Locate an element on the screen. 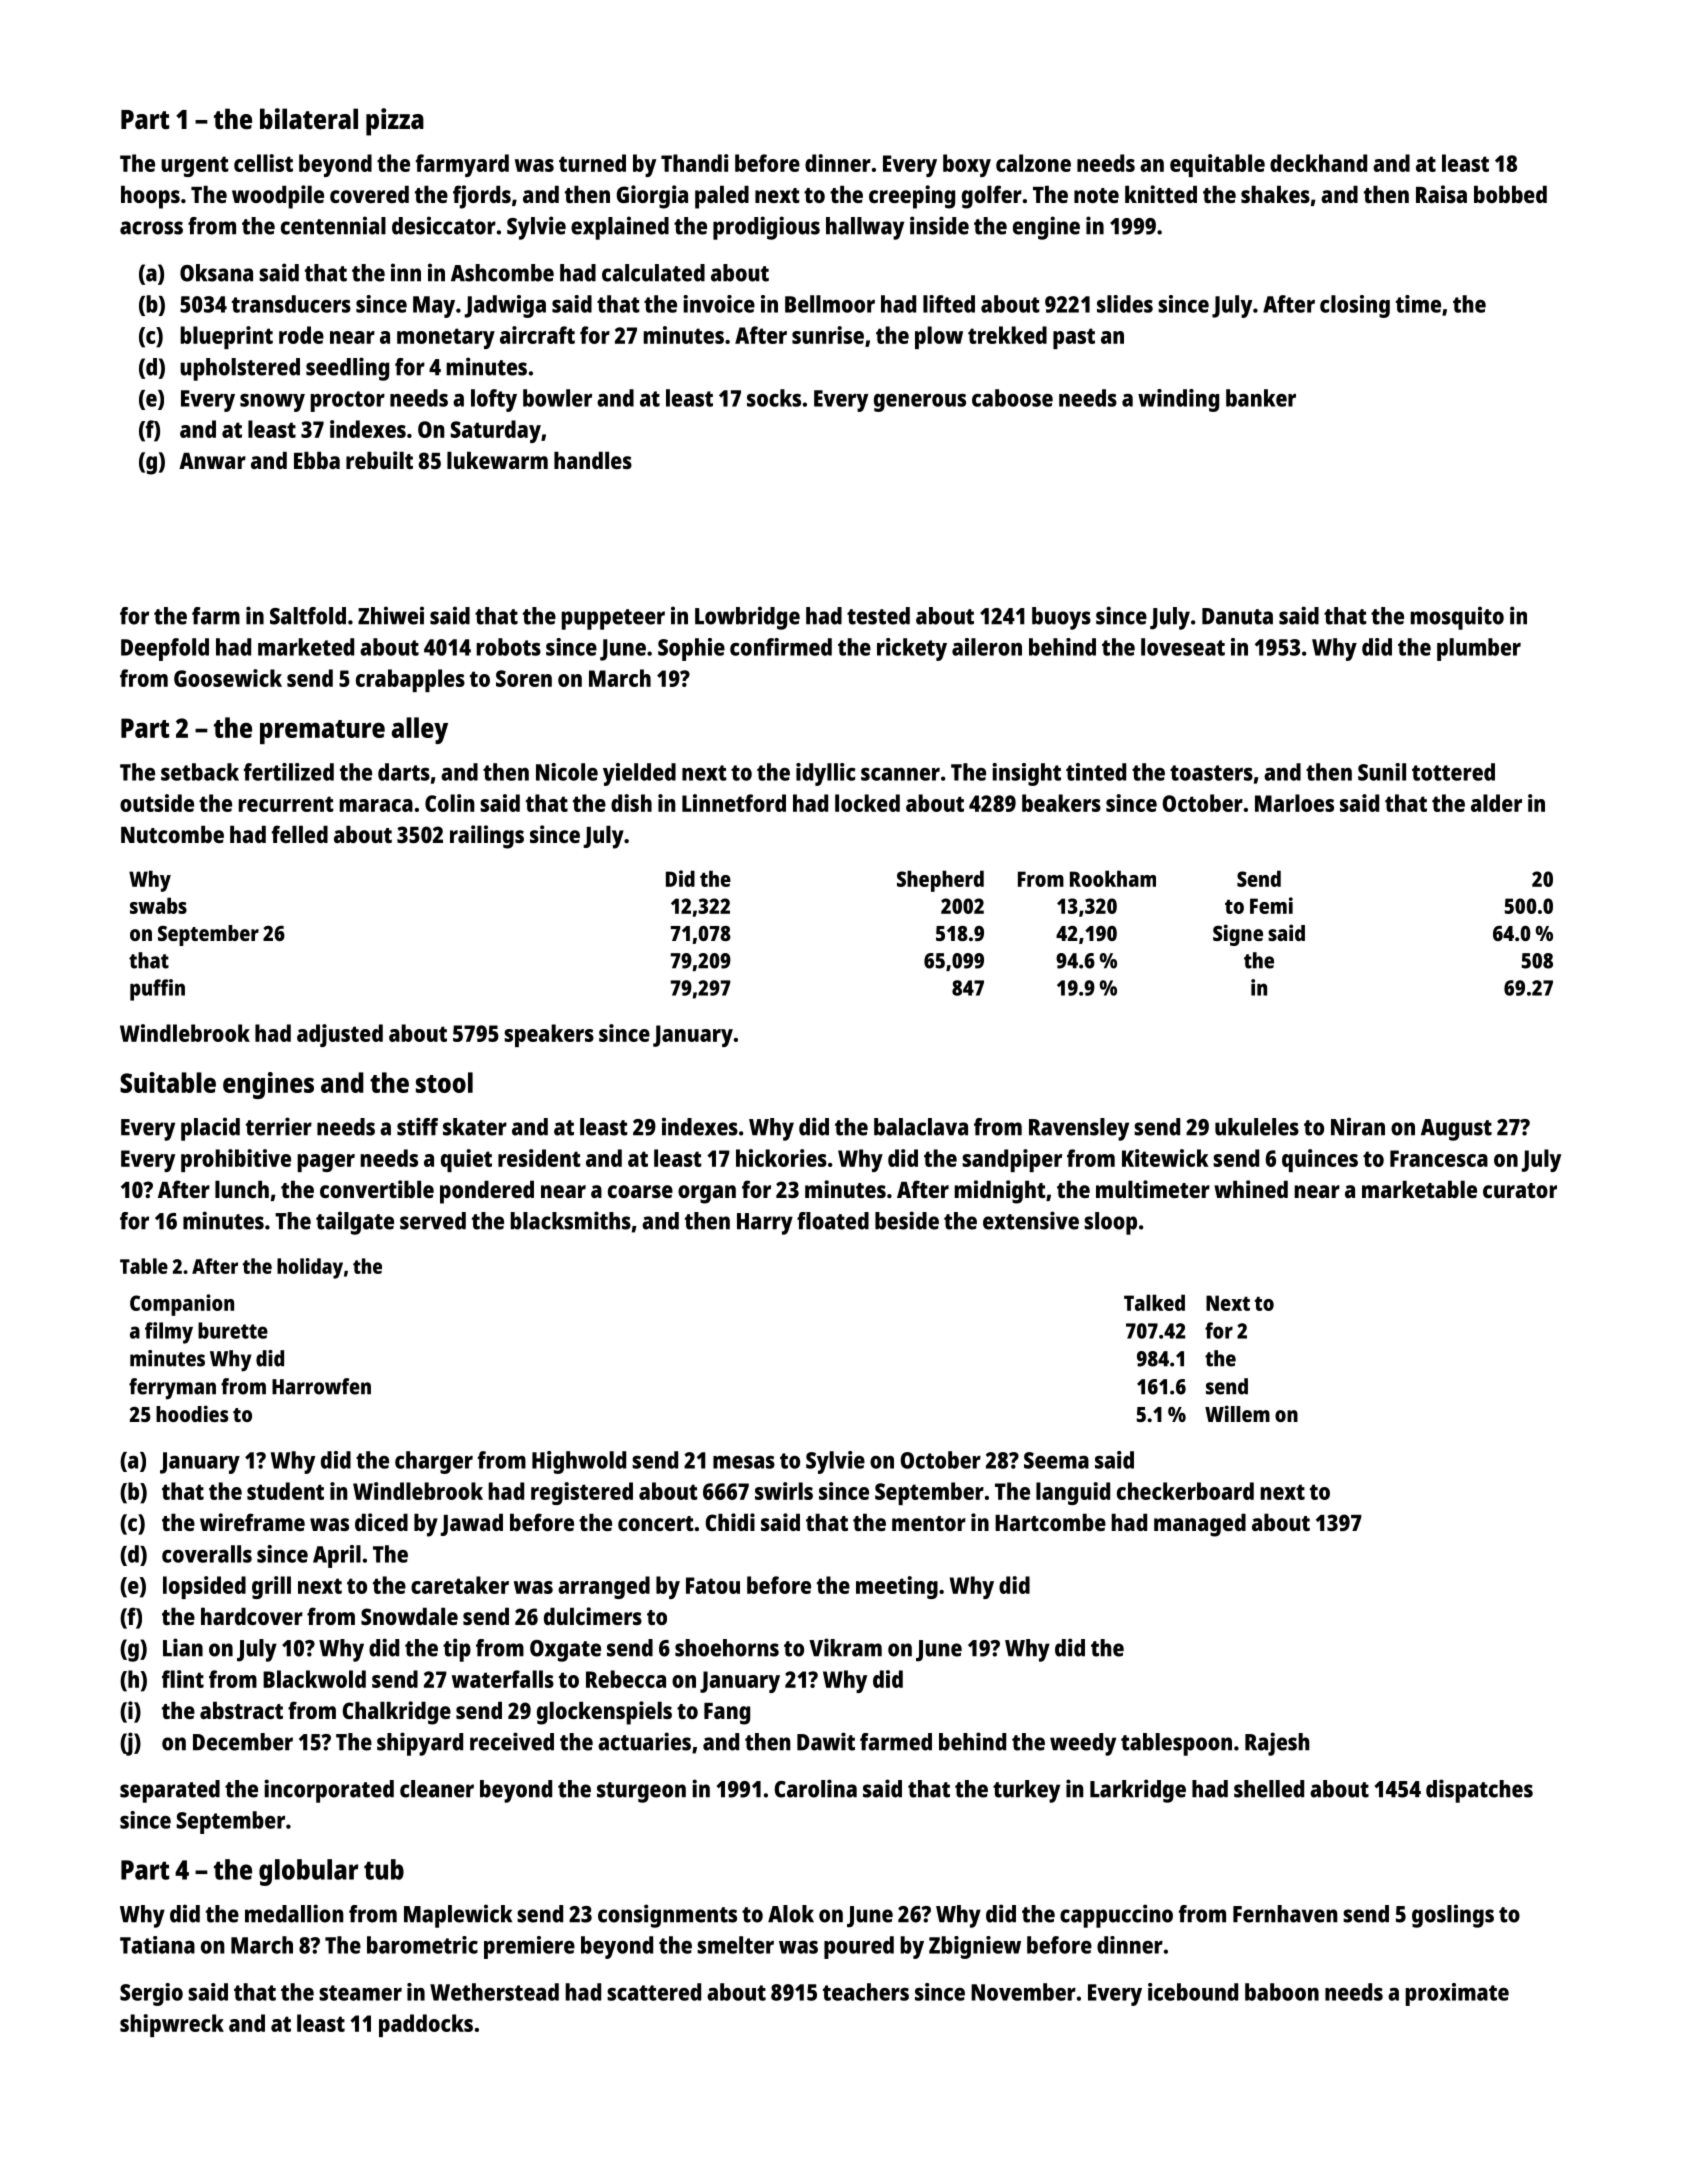 The height and width of the screenshot is (2178, 1683). Raisa is located at coordinates (1441, 194).
